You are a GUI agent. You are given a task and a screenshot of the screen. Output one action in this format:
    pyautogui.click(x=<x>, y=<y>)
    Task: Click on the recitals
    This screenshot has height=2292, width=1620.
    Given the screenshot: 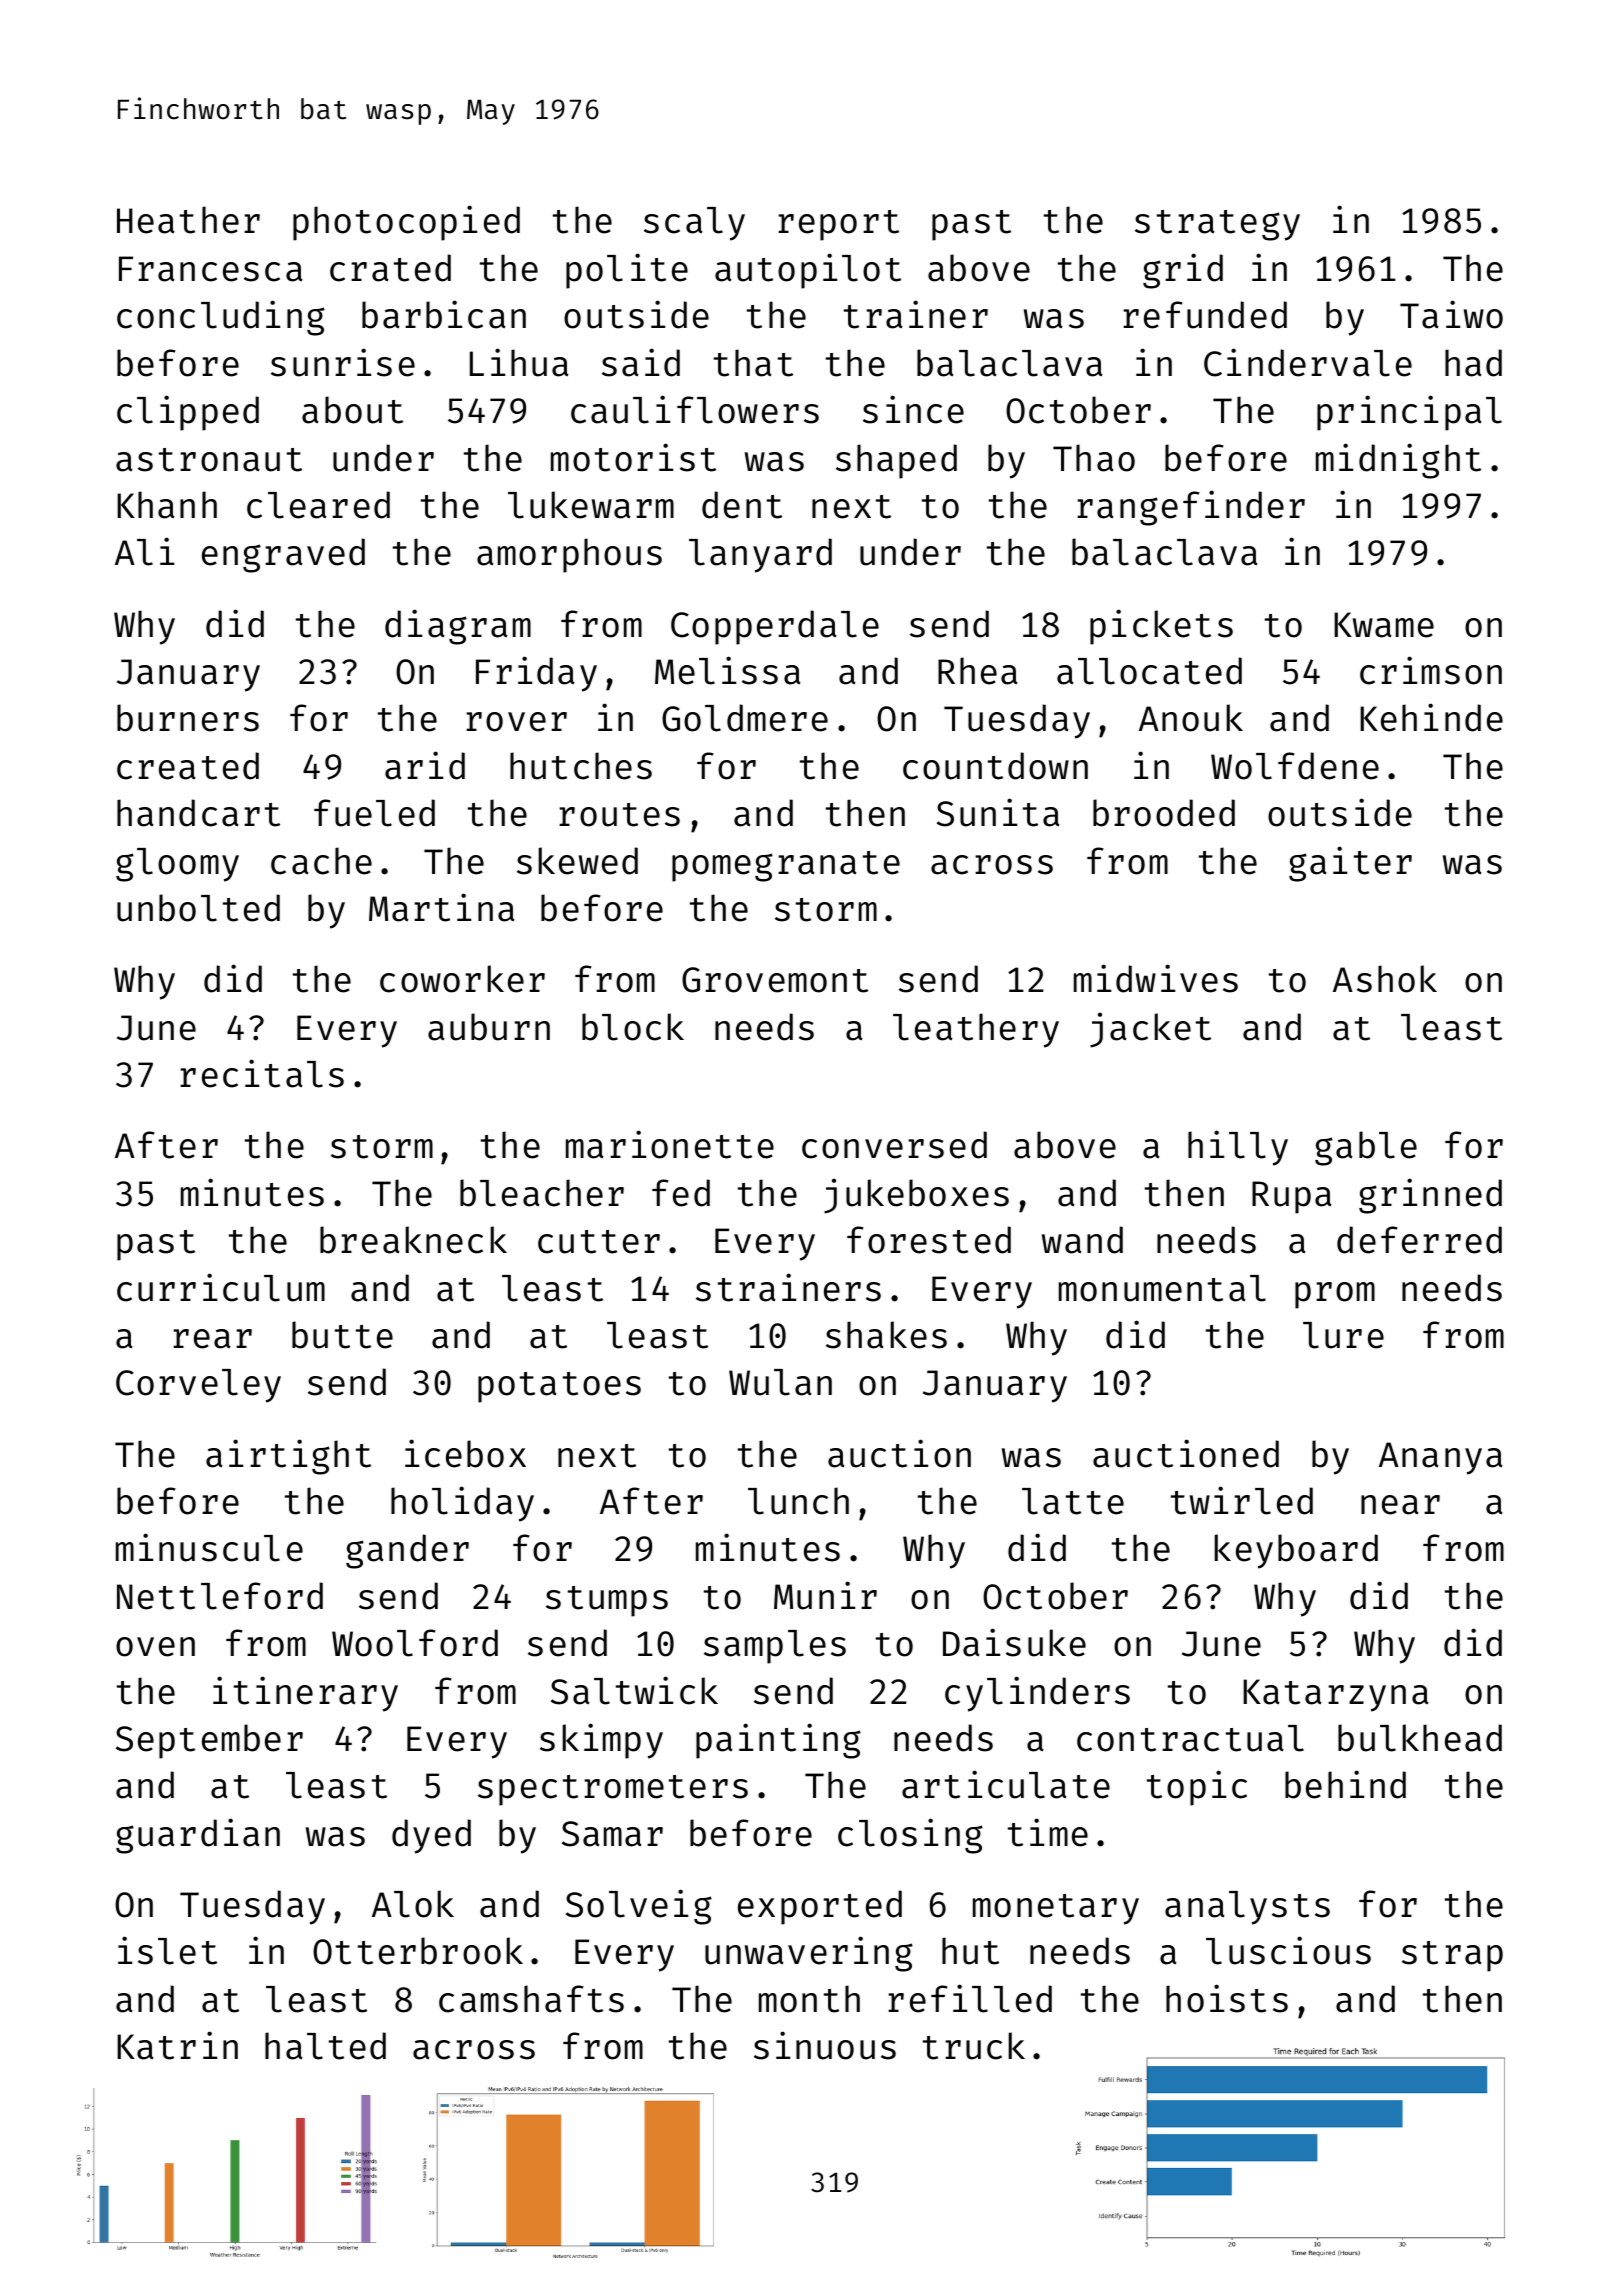 What is the action you would take?
    pyautogui.click(x=262, y=1073)
